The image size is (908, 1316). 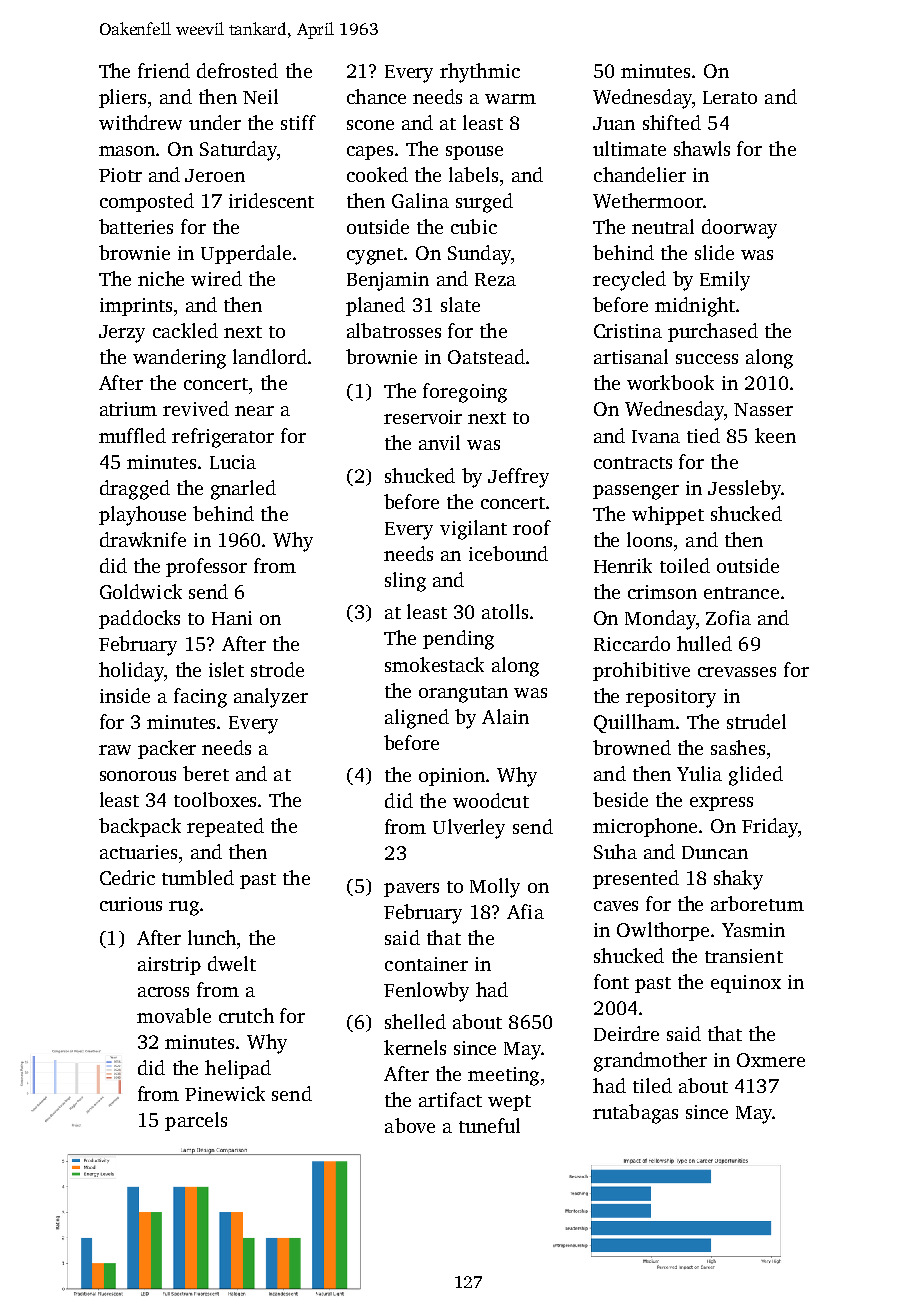 What do you see at coordinates (505, 611) in the screenshot?
I see `atolls` at bounding box center [505, 611].
